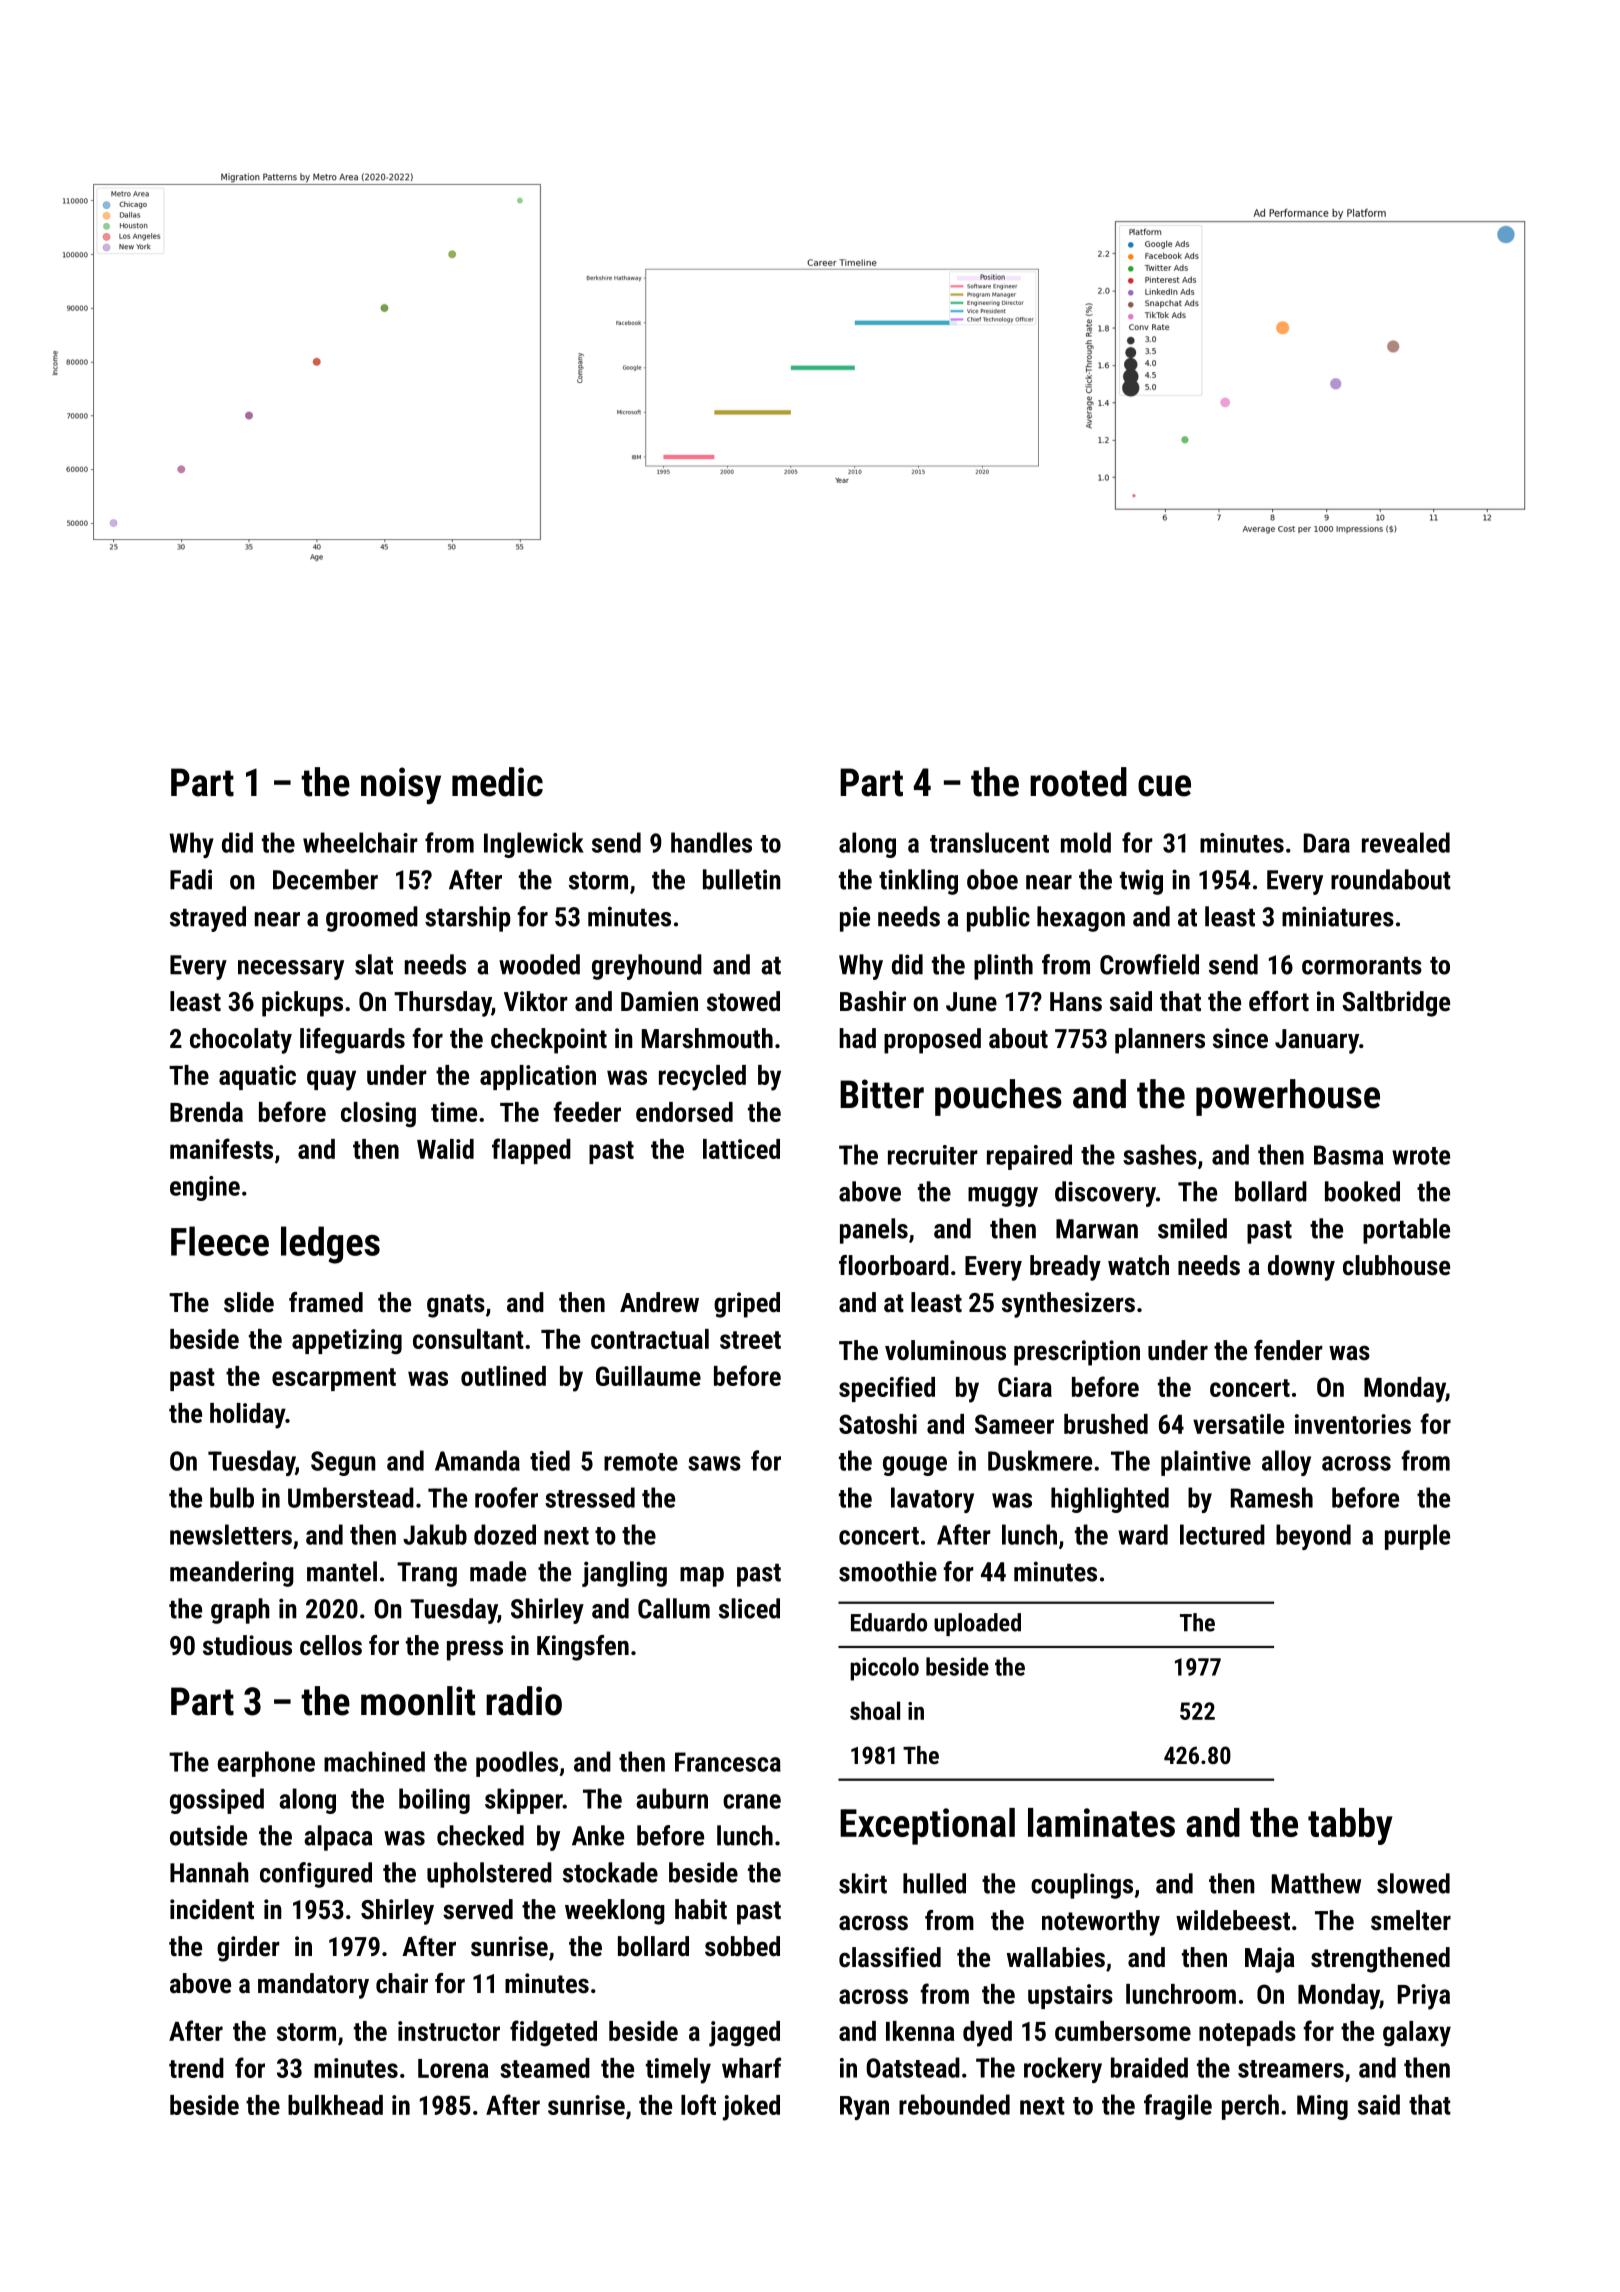 This screenshot has height=2292, width=1620. I want to click on Fleece, so click(220, 1241).
